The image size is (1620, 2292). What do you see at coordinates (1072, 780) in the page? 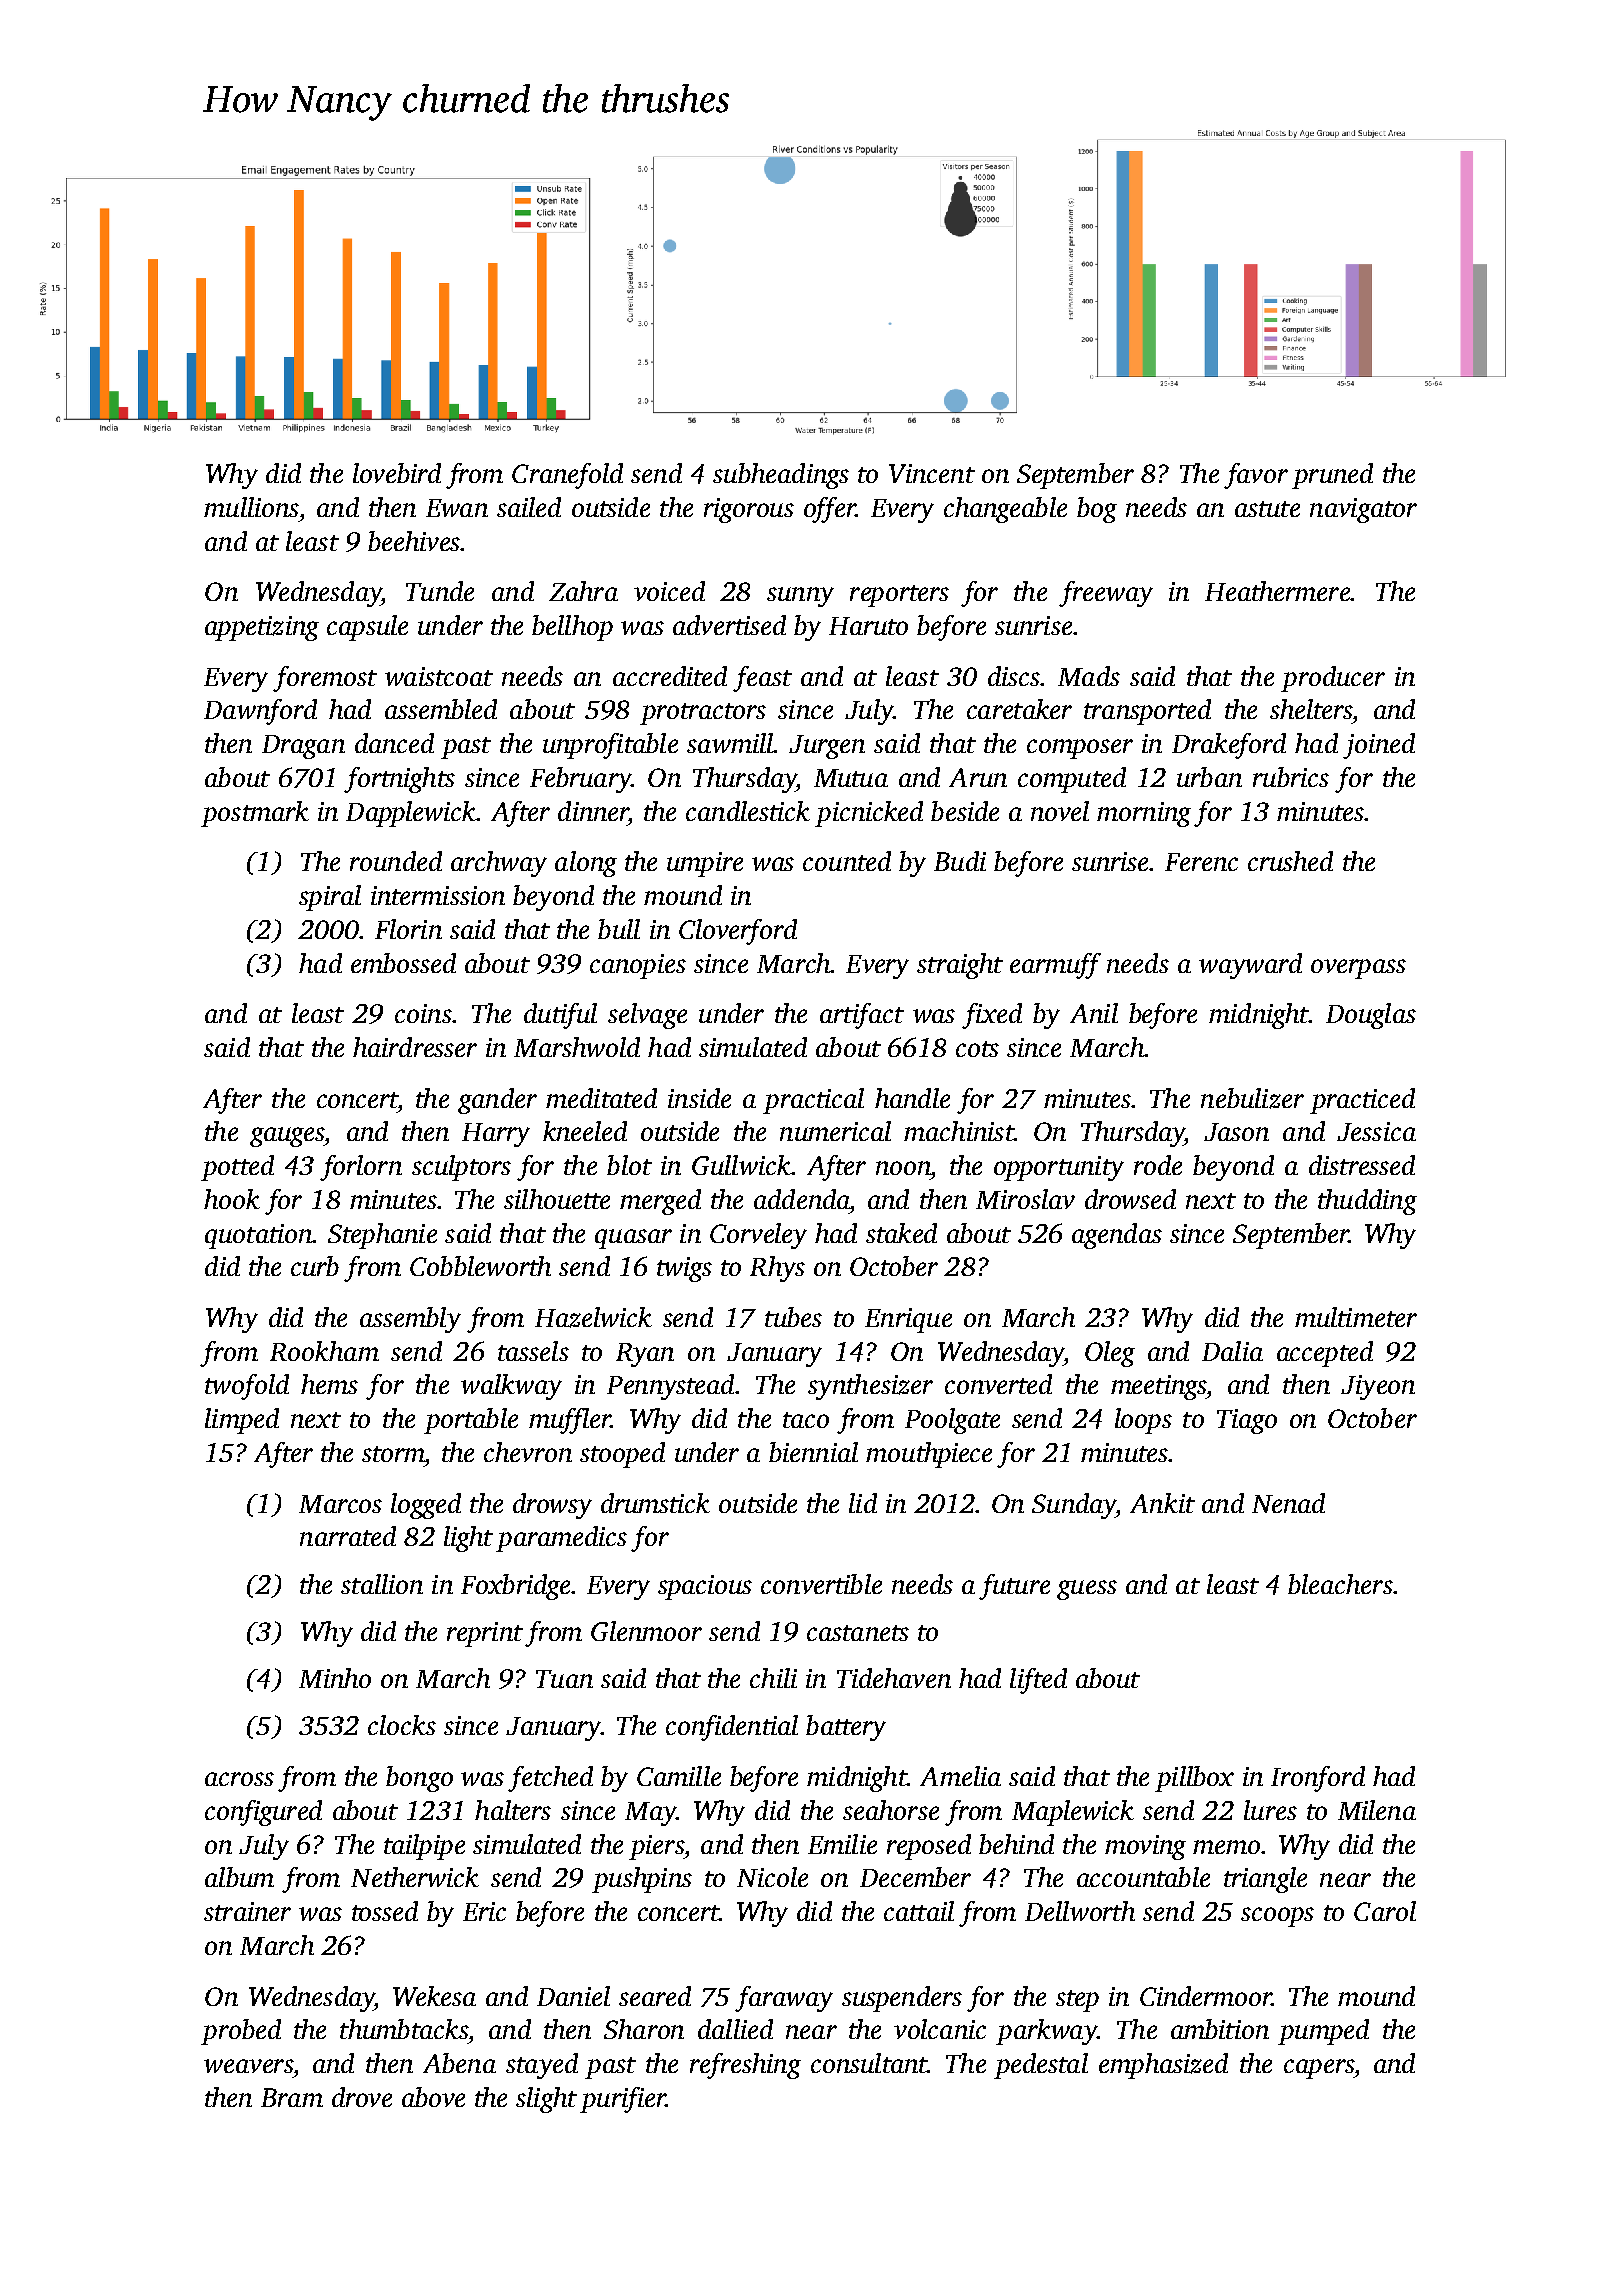
I see `computed` at bounding box center [1072, 780].
